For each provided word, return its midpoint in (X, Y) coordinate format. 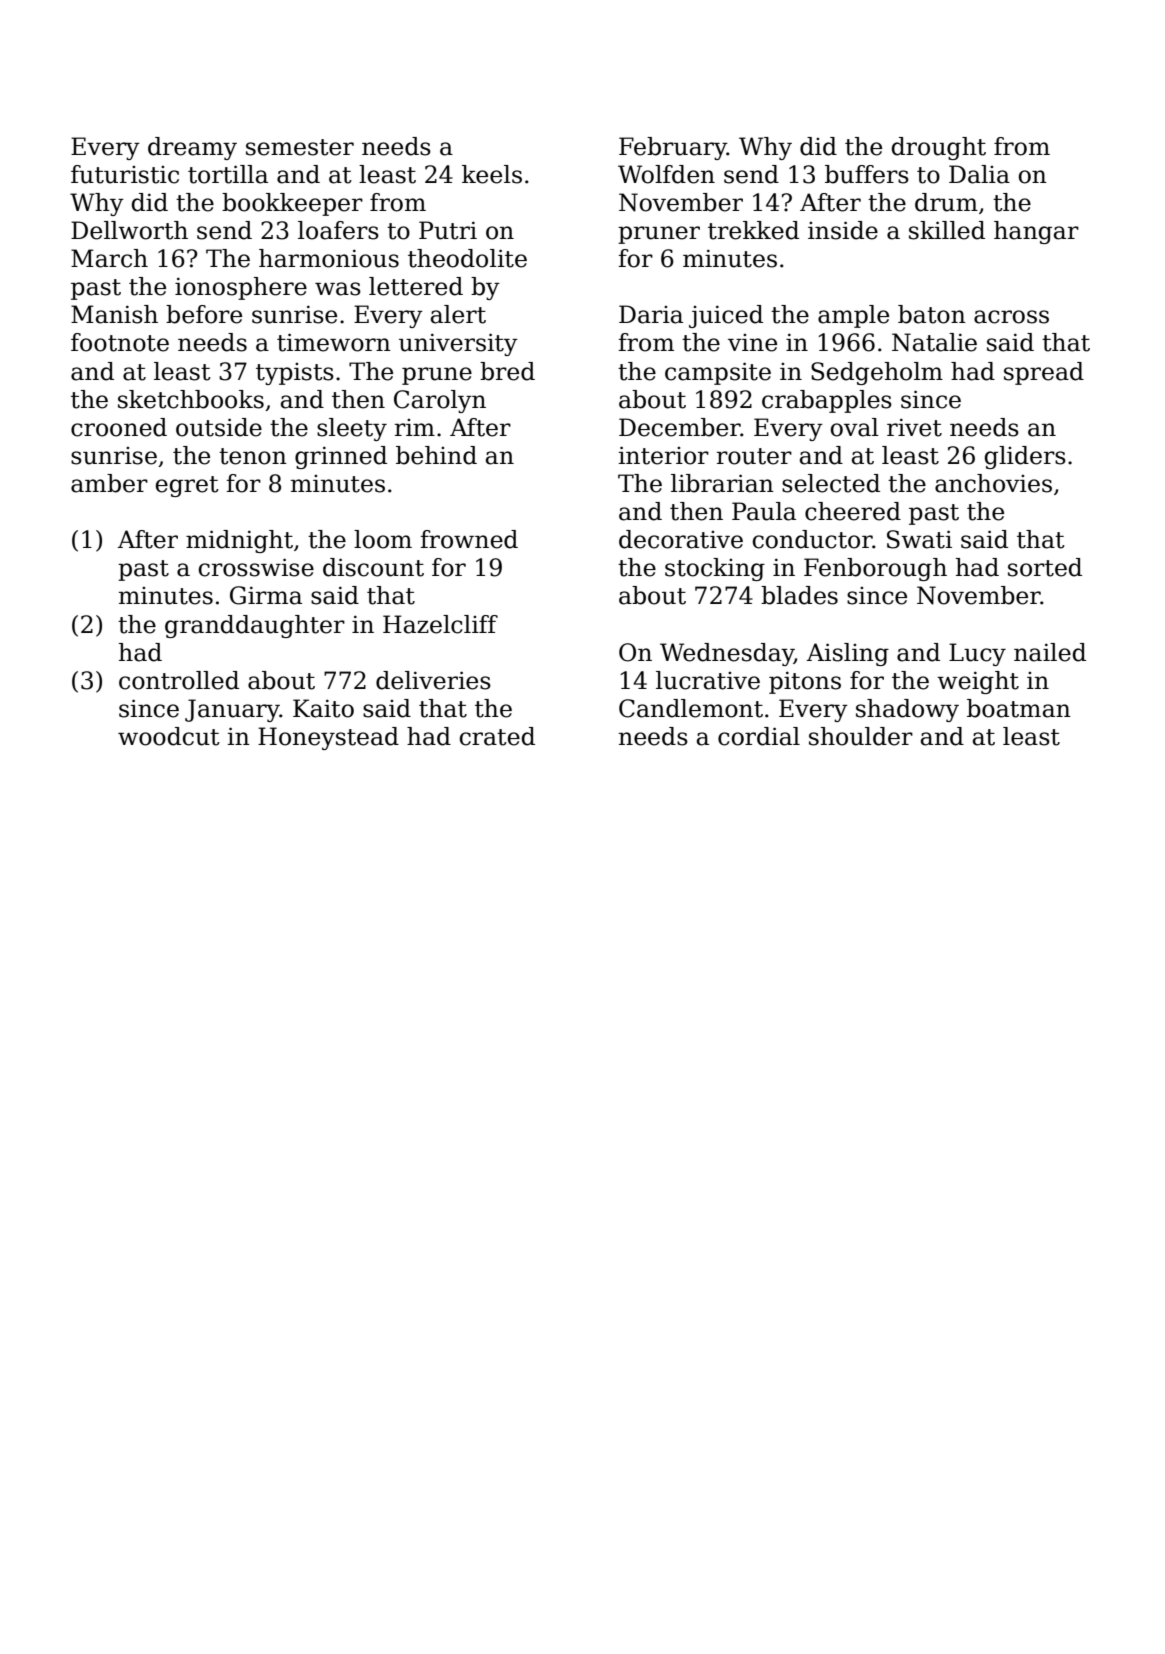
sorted (1045, 567)
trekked (753, 230)
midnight (239, 541)
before (204, 314)
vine (752, 343)
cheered (853, 511)
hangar (1036, 232)
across (1011, 317)
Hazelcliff (440, 624)
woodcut (169, 736)
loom (383, 539)
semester (300, 147)
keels (492, 174)
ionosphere (241, 288)
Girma (266, 595)
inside (843, 230)
